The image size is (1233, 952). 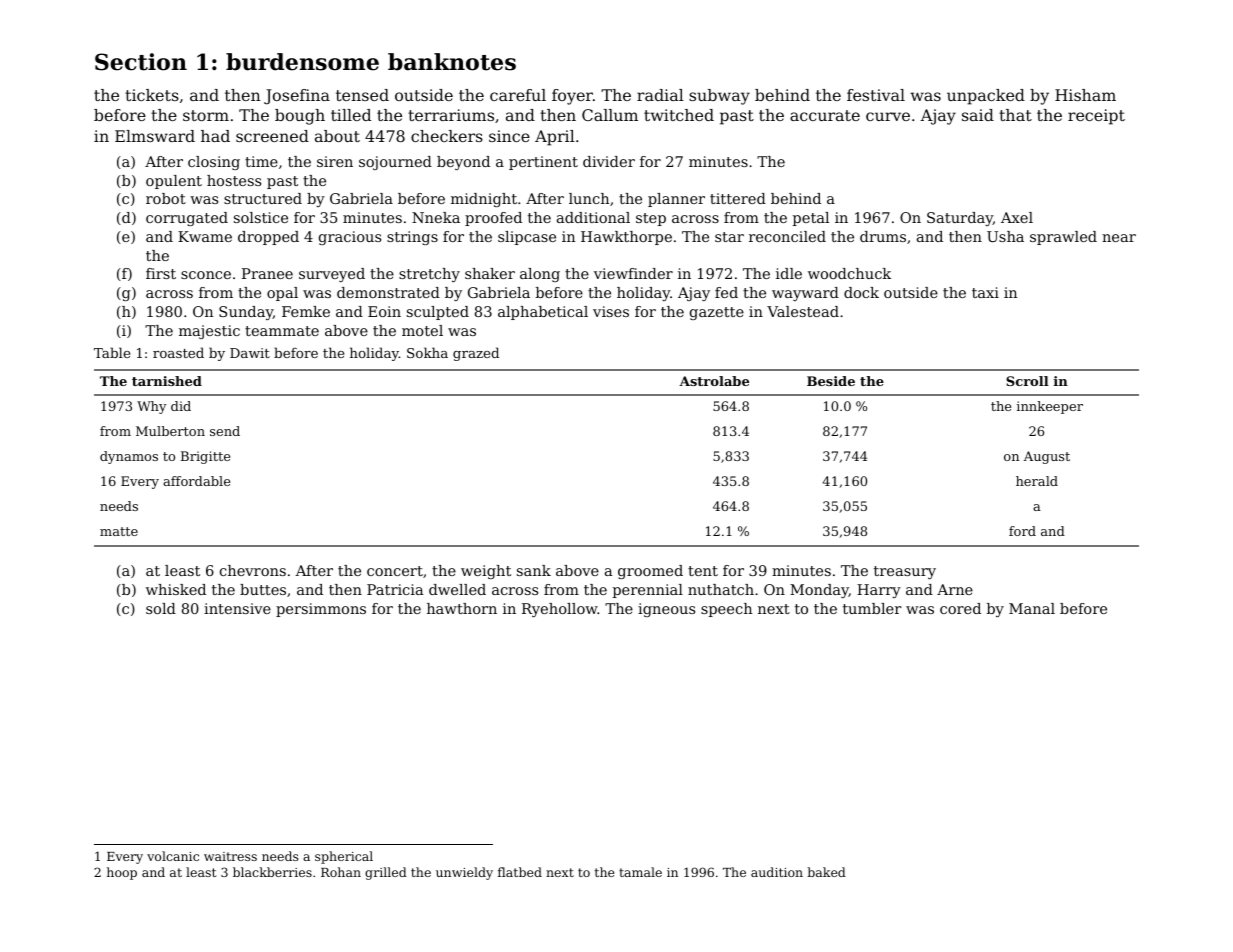 What do you see at coordinates (640, 872) in the page?
I see `tamale` at bounding box center [640, 872].
